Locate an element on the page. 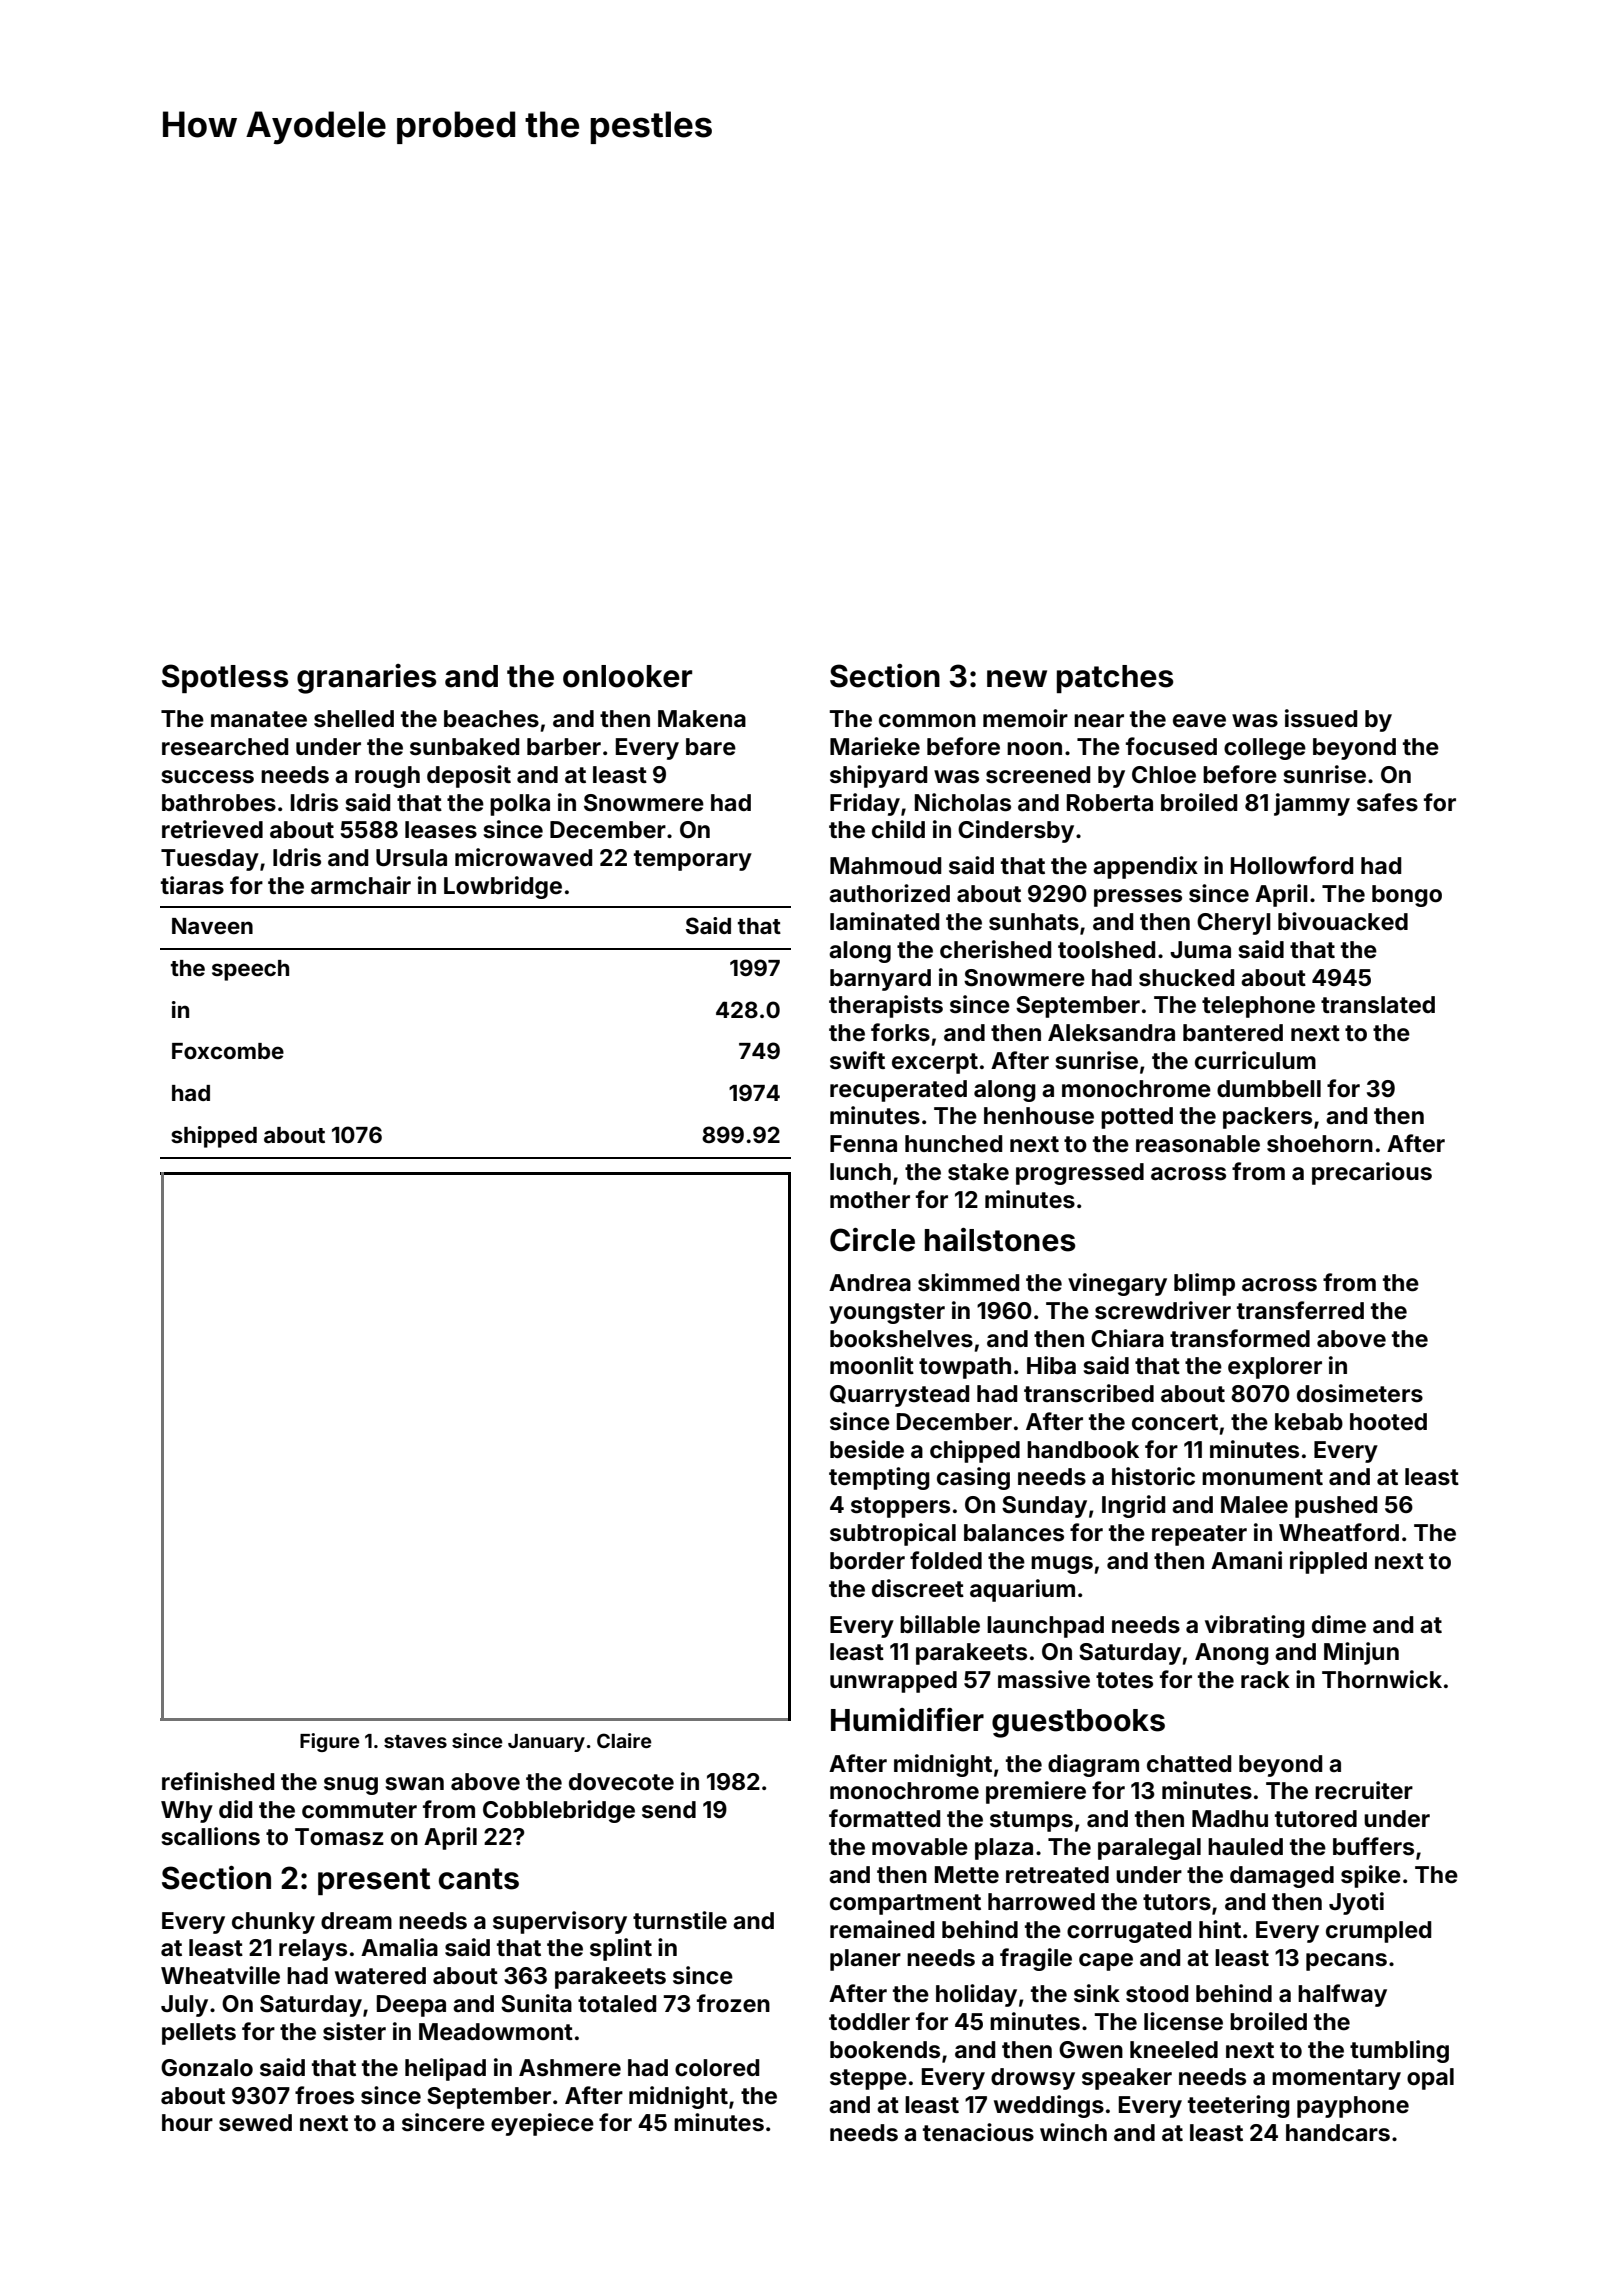 This image has height=2292, width=1620. sister is located at coordinates (354, 2031).
